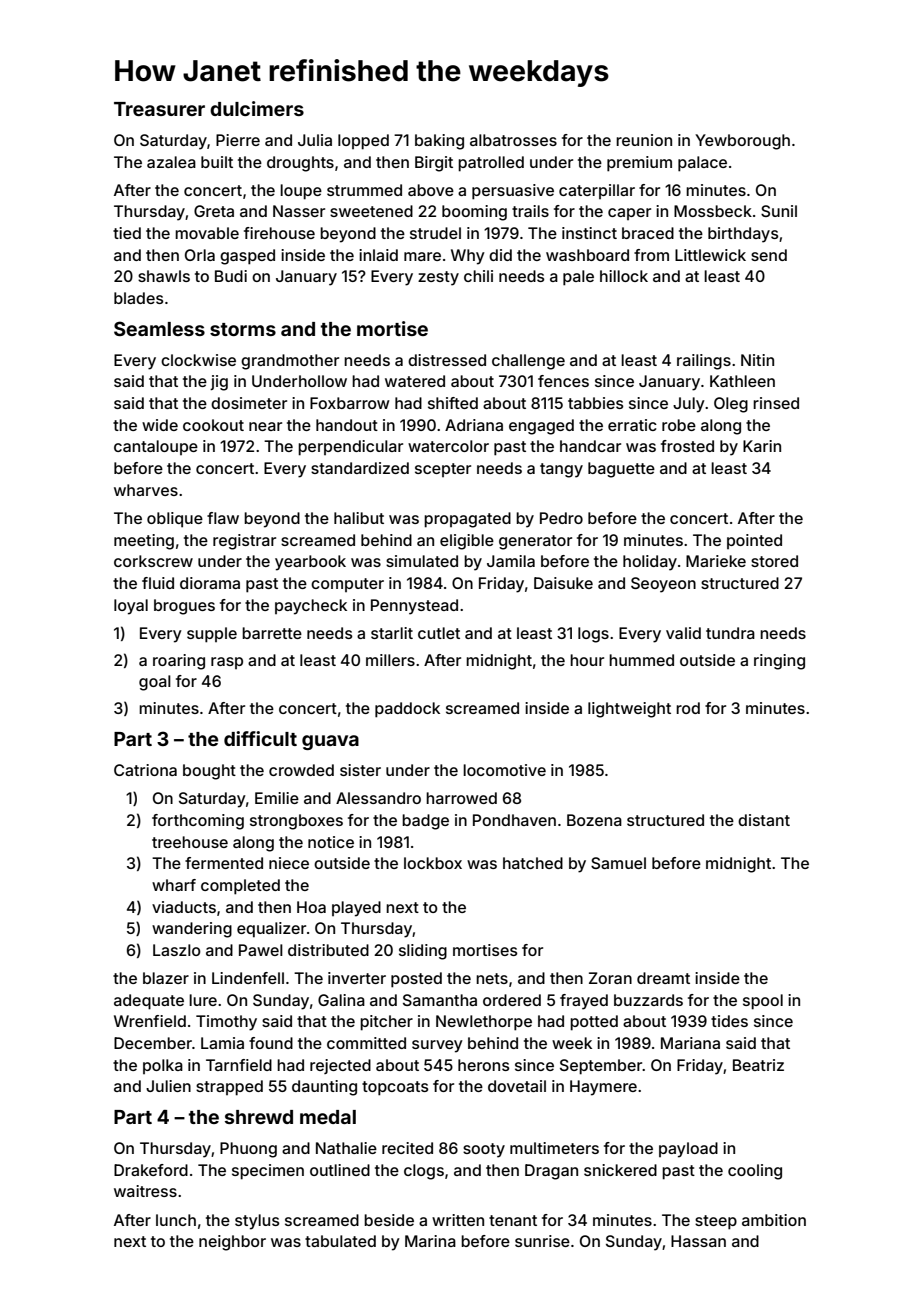 Image resolution: width=924 pixels, height=1308 pixels. Describe the element at coordinates (150, 1021) in the image. I see `Wrenfield` at that location.
